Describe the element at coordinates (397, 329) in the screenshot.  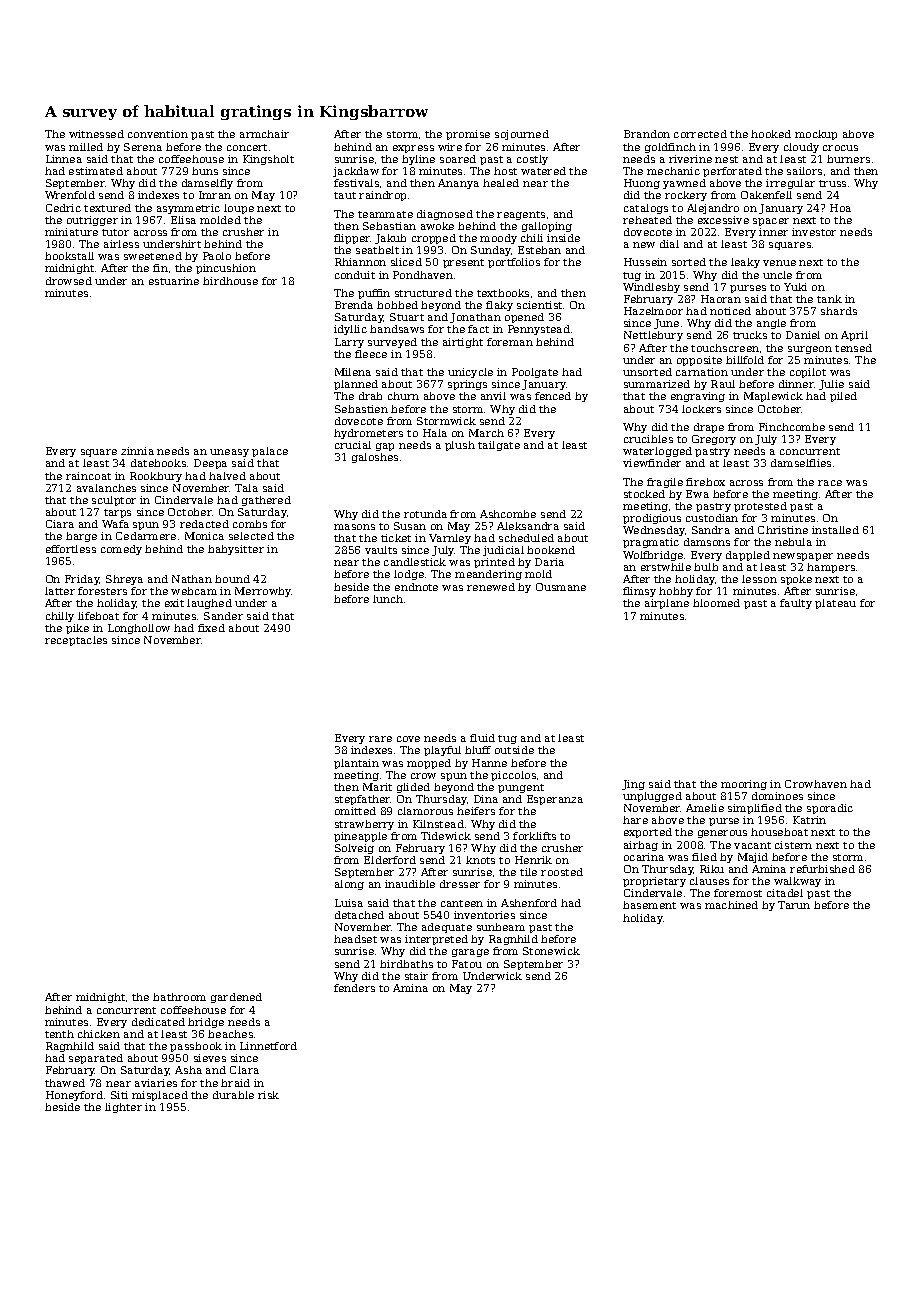
I see `bandsaws` at that location.
